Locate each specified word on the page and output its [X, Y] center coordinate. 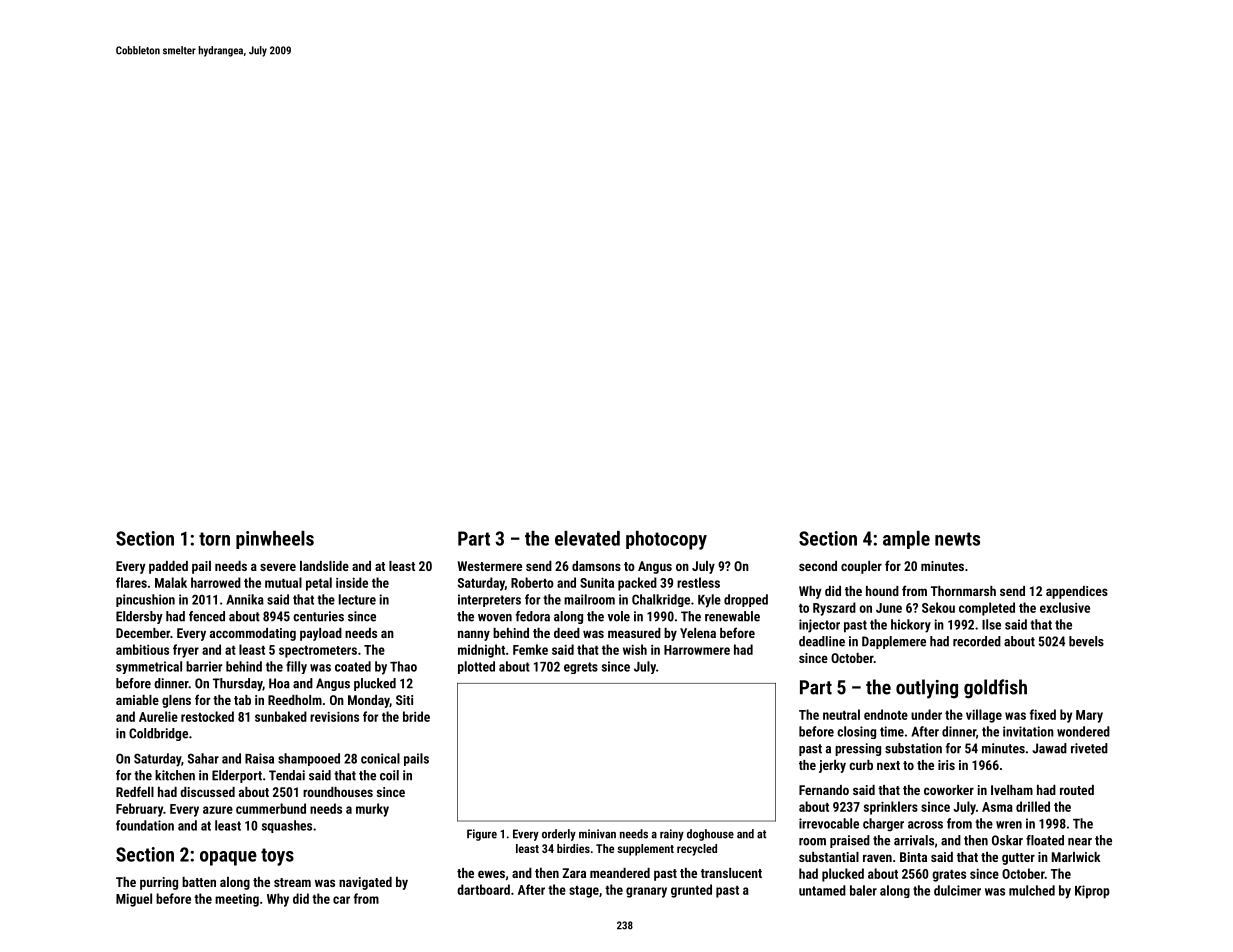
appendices [1077, 592]
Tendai [287, 775]
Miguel [134, 900]
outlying [927, 689]
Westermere [489, 566]
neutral [841, 714]
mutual [283, 582]
